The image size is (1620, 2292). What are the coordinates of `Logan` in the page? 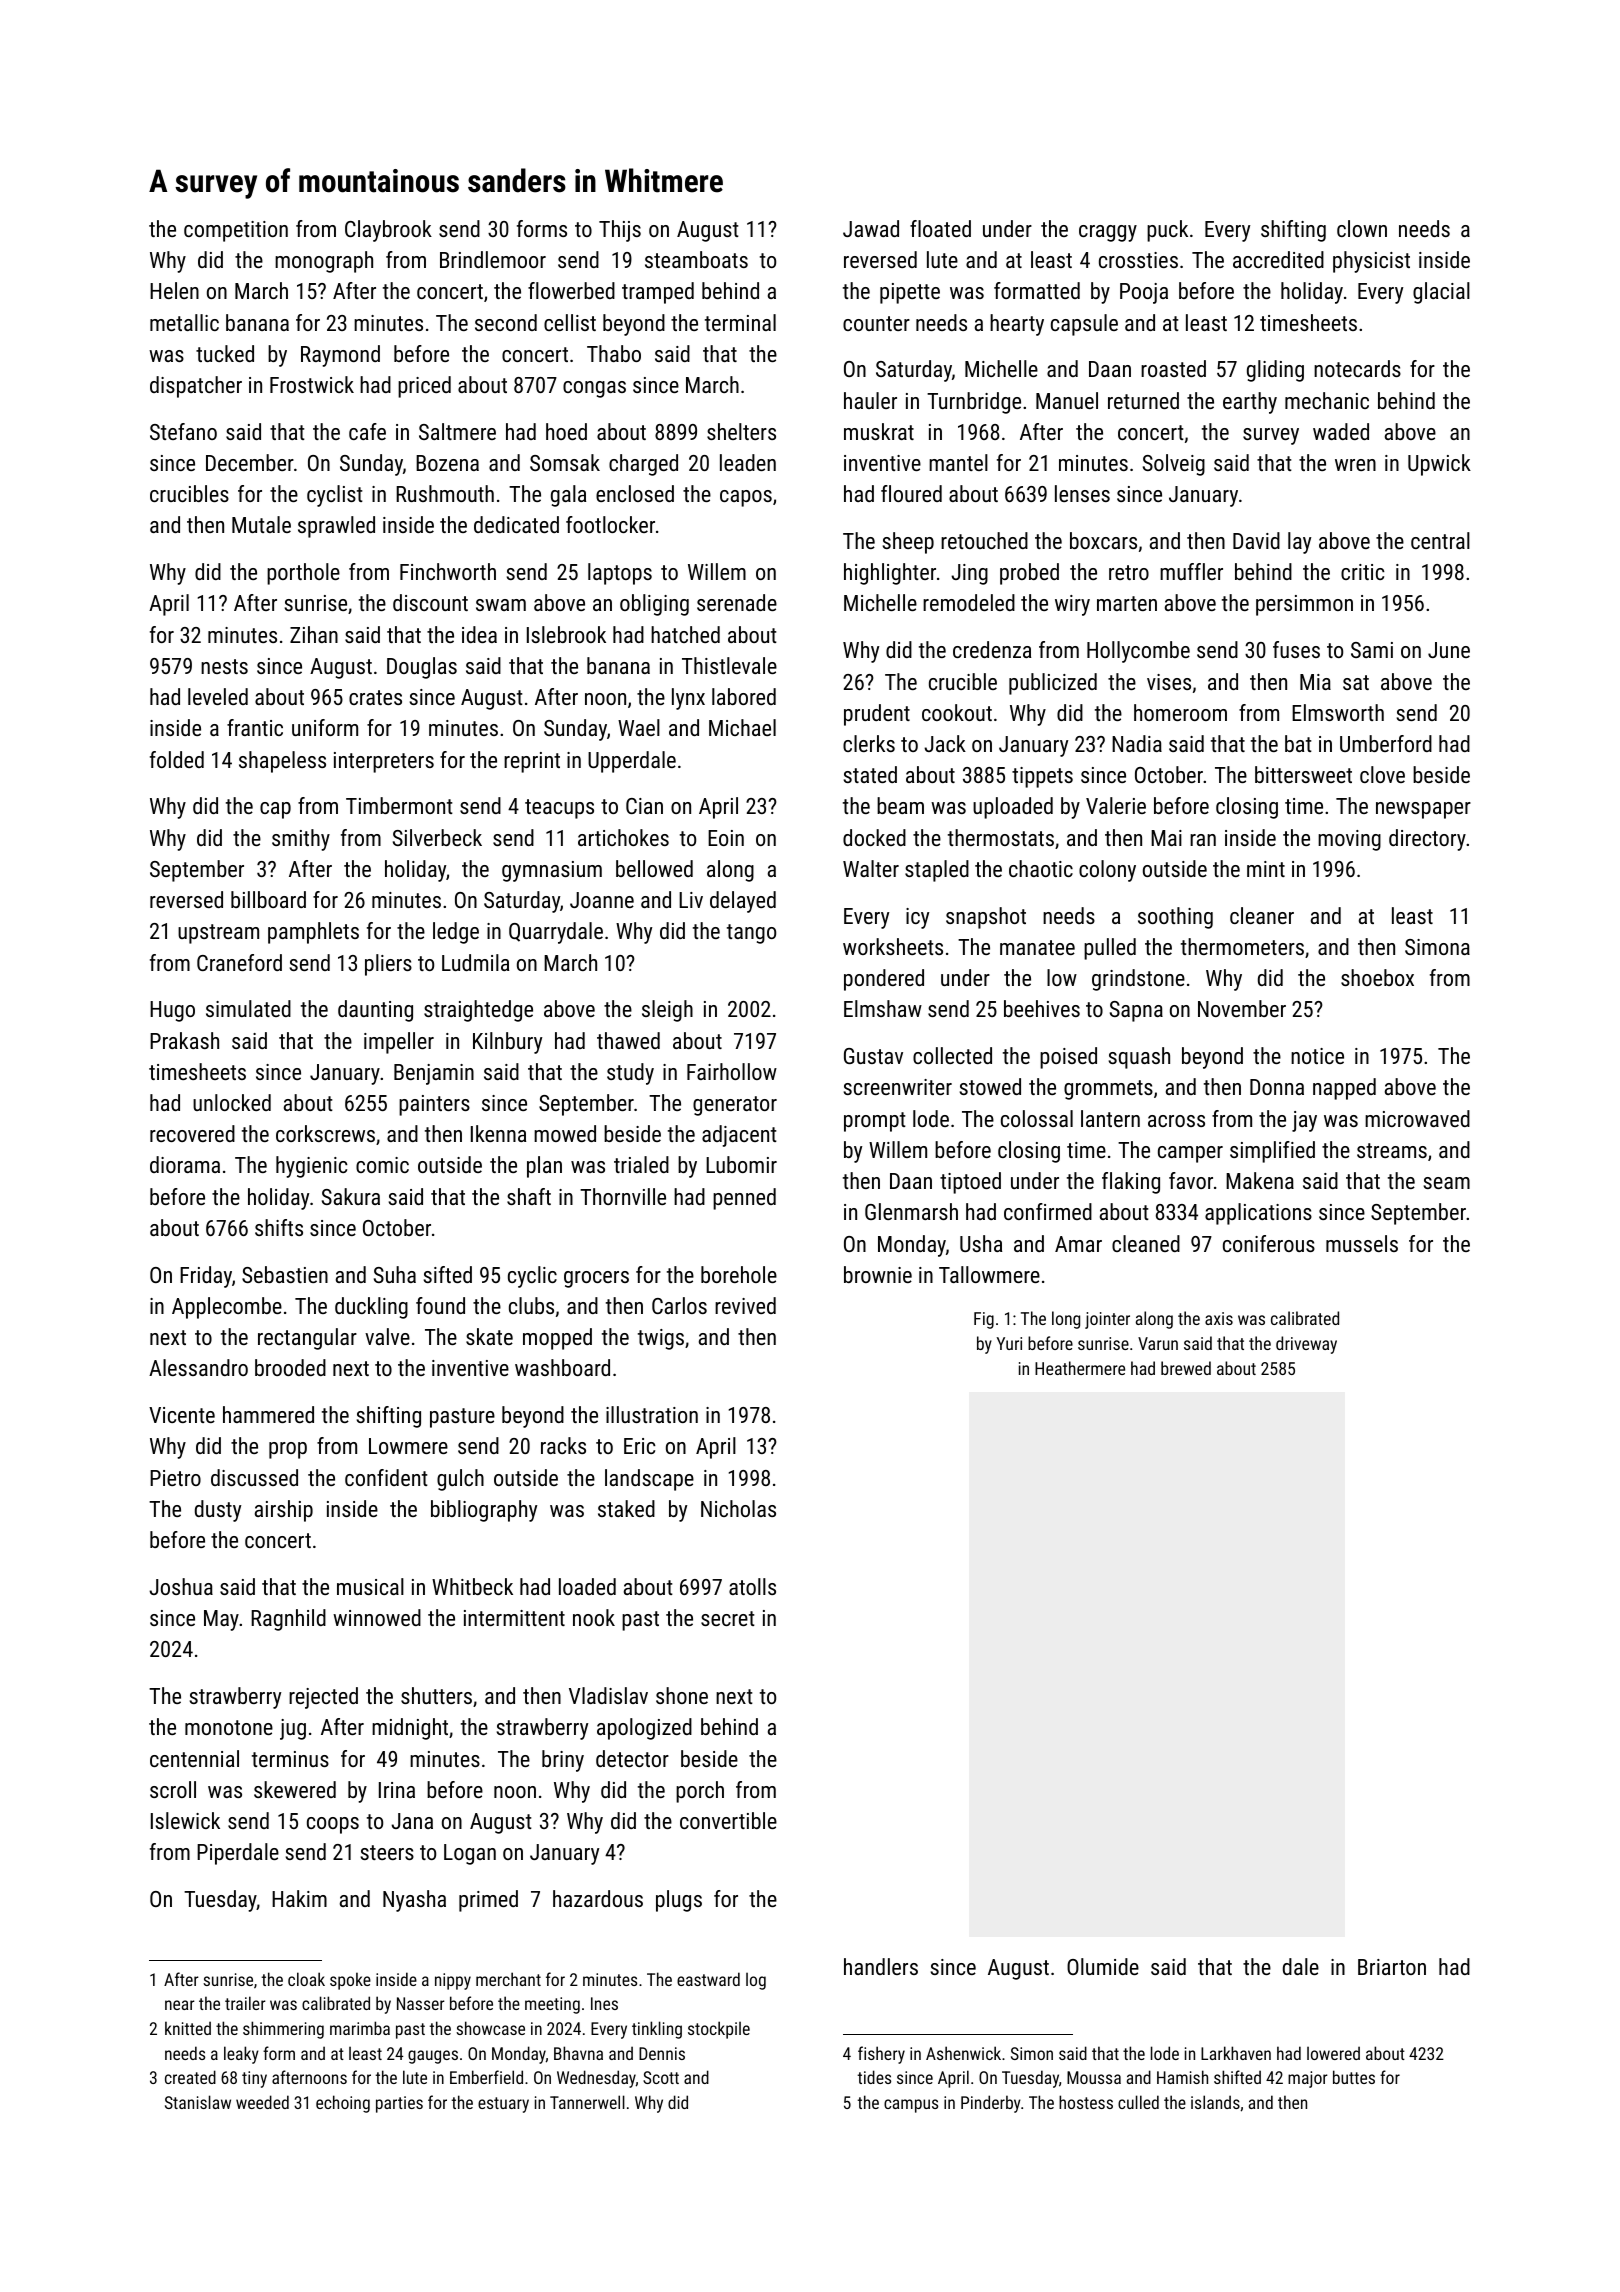 It's located at (470, 1854).
